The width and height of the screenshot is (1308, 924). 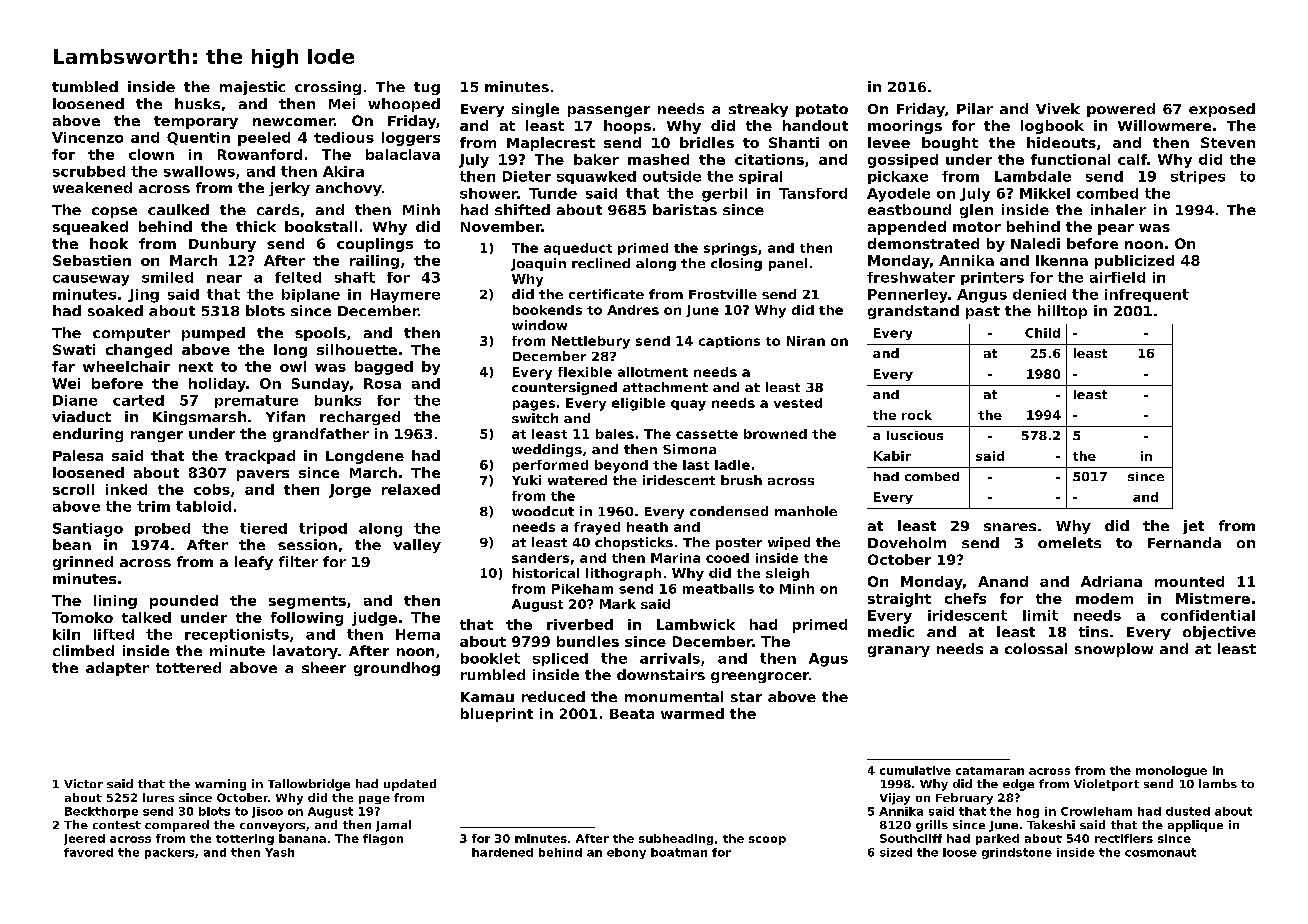 I want to click on sheer, so click(x=324, y=667).
